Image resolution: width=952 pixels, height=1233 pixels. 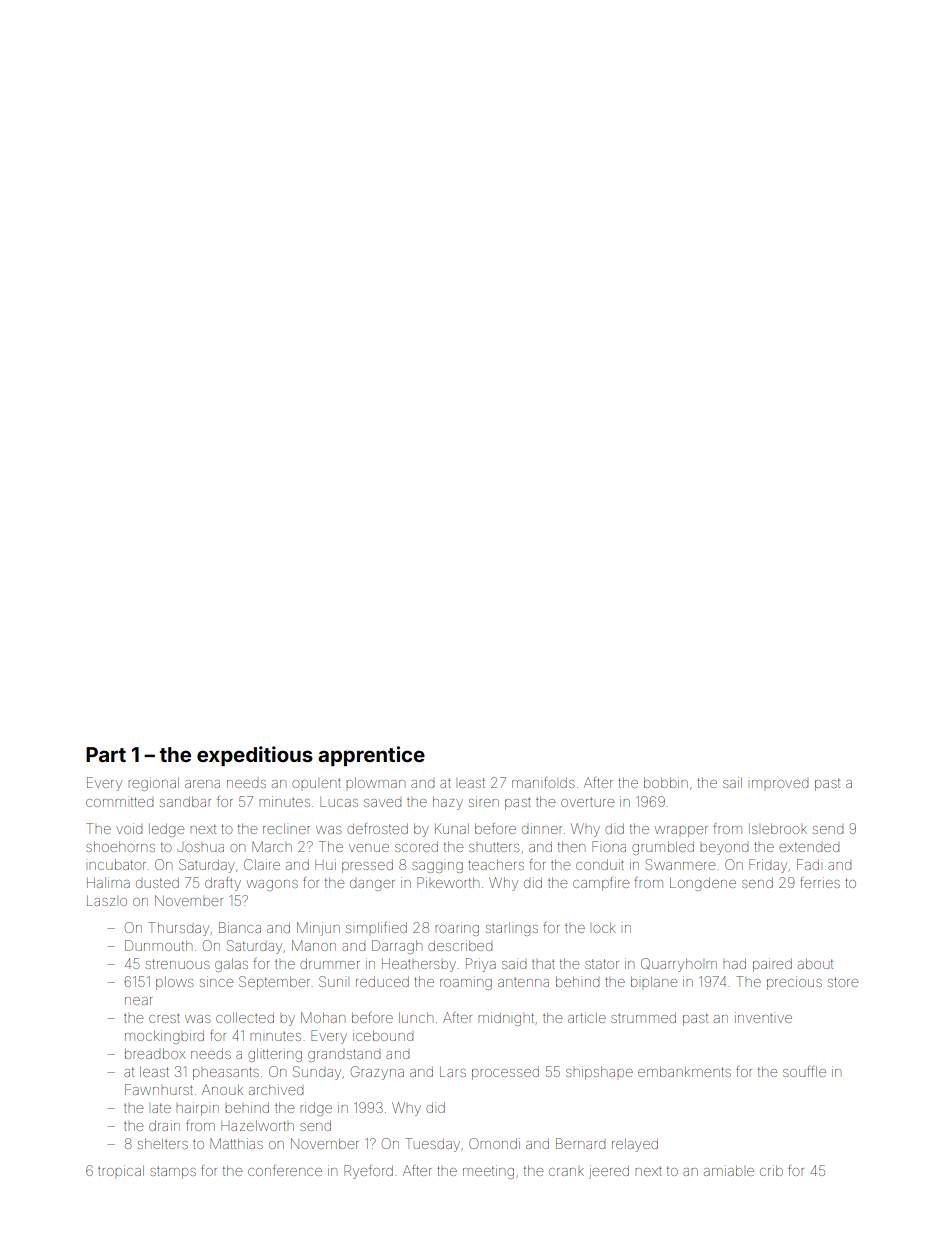 I want to click on sail, so click(x=732, y=782).
